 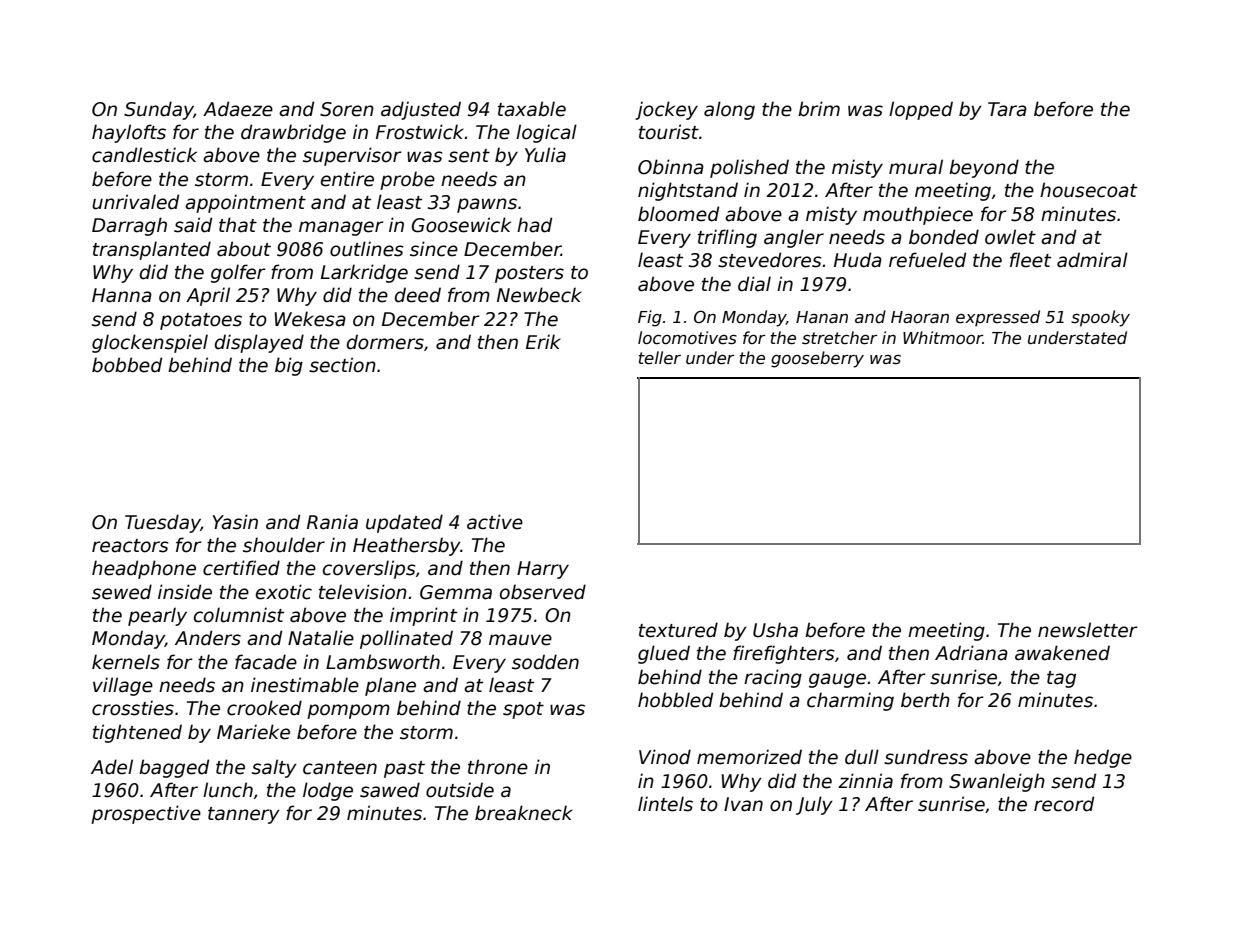 I want to click on along, so click(x=729, y=110).
